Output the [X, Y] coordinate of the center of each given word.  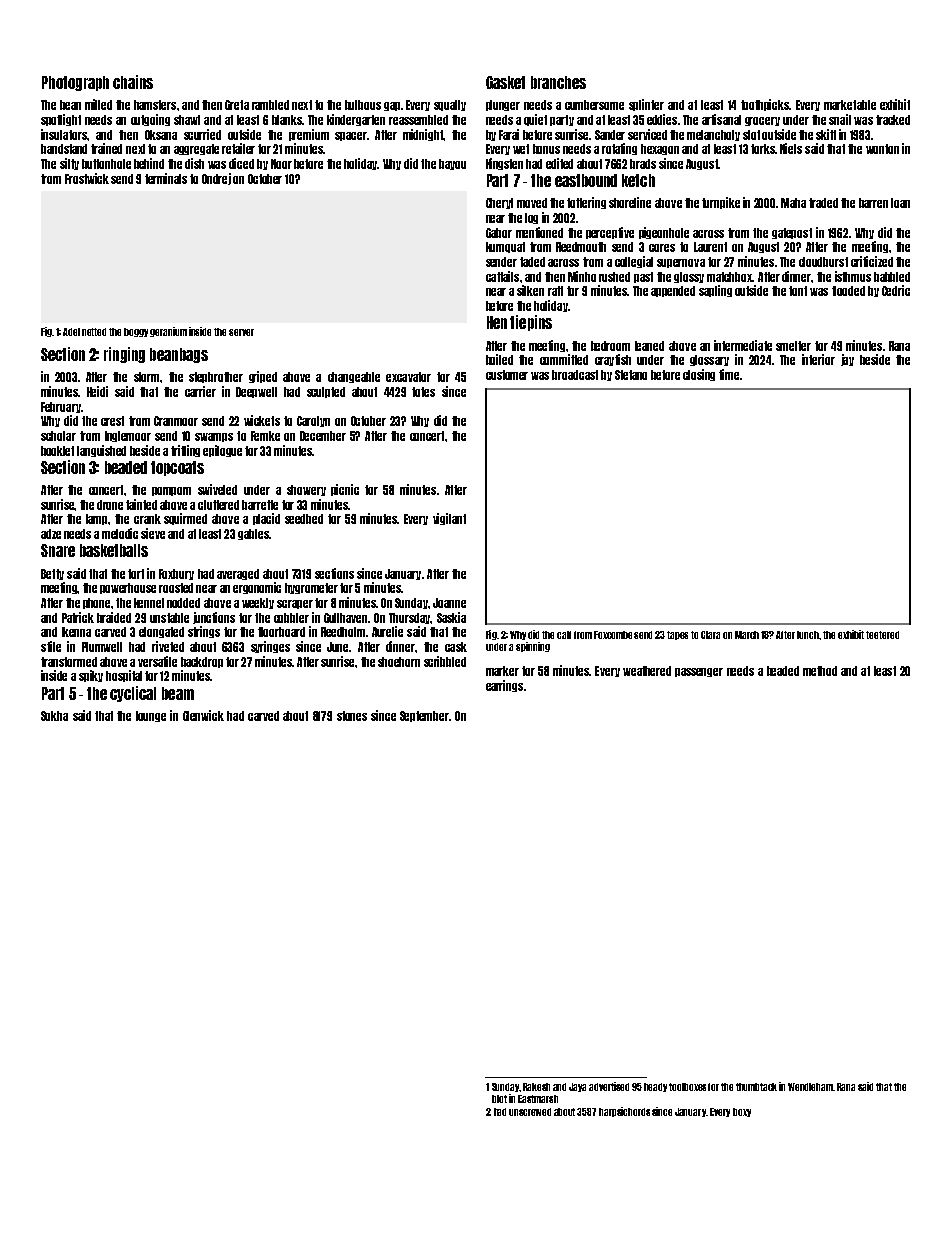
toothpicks [765, 105]
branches [558, 82]
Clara [710, 635]
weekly [258, 603]
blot [499, 1099]
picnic [345, 490]
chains [133, 82]
